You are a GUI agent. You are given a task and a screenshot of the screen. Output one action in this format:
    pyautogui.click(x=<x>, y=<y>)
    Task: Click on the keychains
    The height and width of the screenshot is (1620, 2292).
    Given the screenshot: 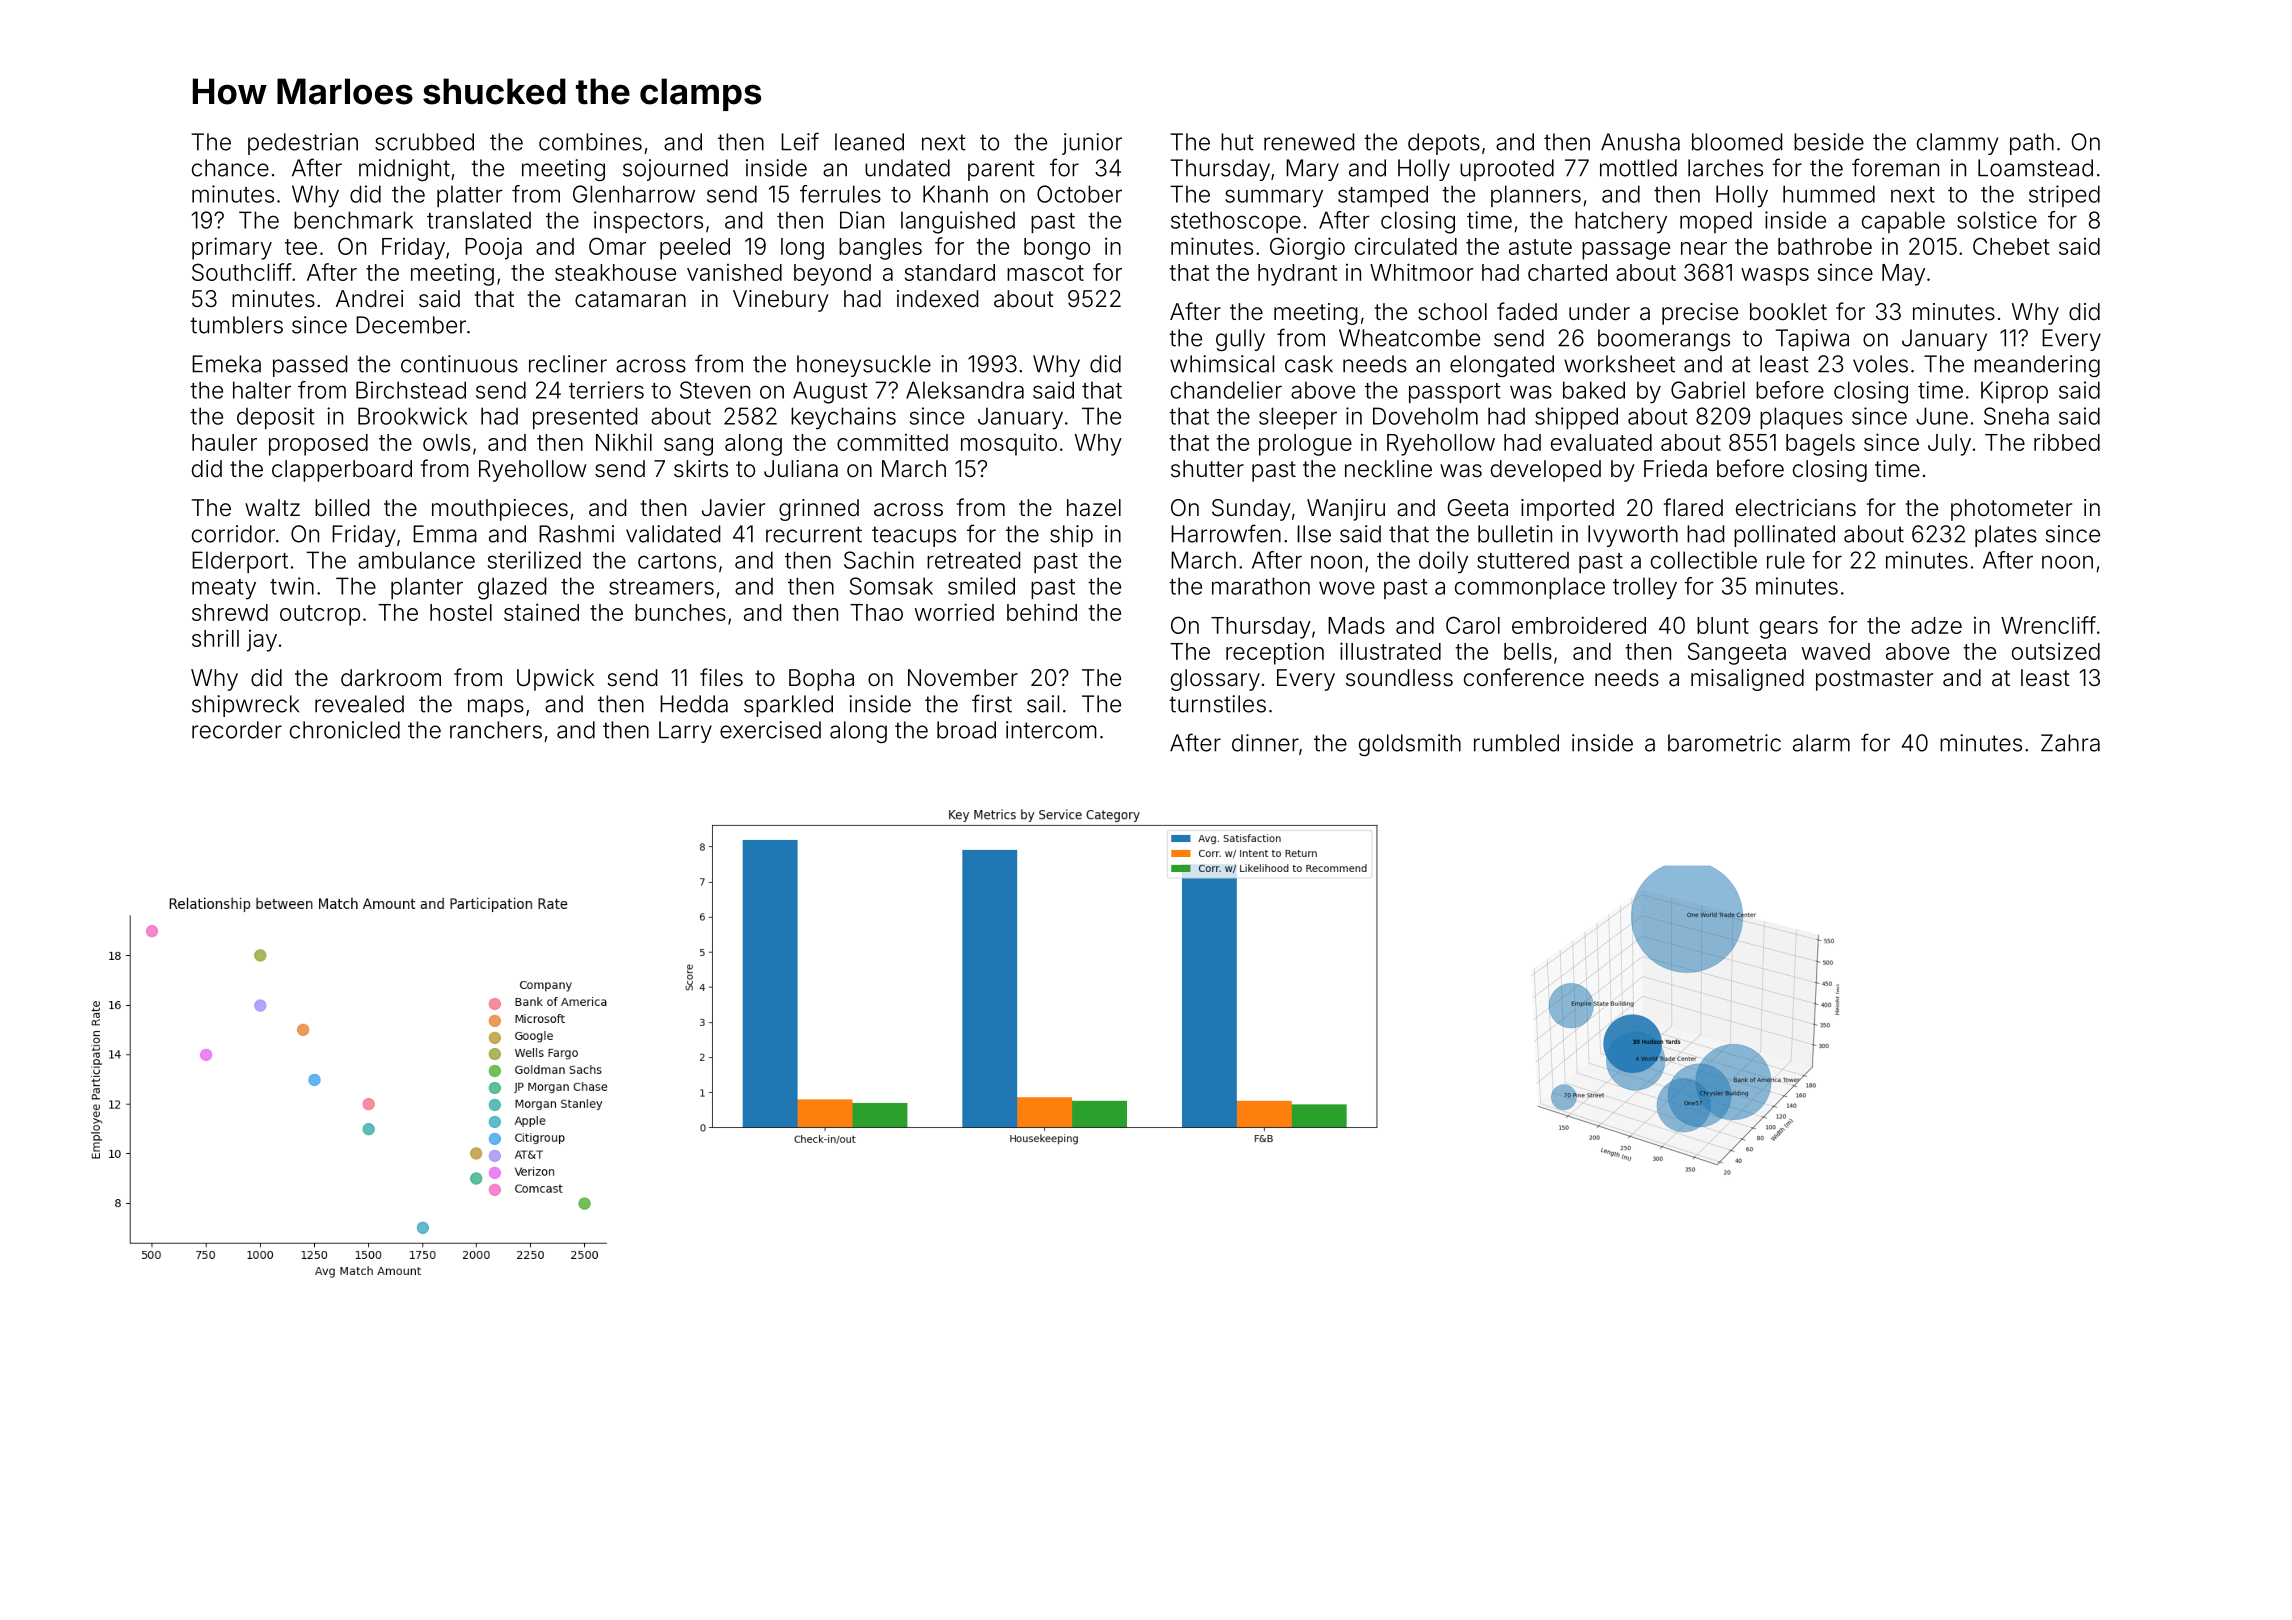 What is the action you would take?
    pyautogui.click(x=843, y=418)
